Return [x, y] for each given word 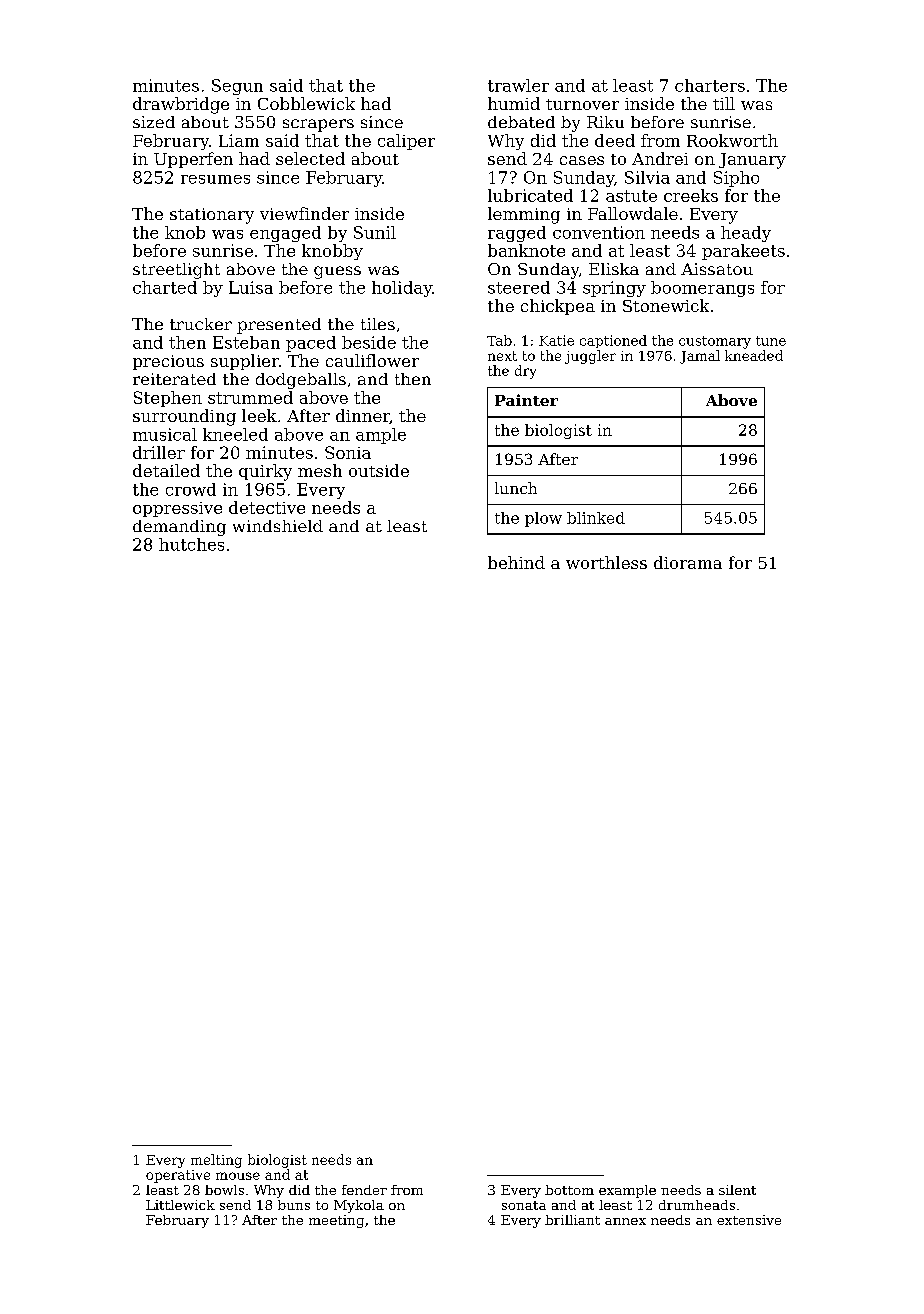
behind [516, 562]
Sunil [375, 232]
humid [514, 103]
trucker [201, 324]
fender [364, 1190]
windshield [278, 526]
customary [715, 342]
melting [216, 1161]
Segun [237, 87]
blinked [596, 518]
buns [294, 1205]
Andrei [660, 158]
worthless [606, 562]
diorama [688, 562]
